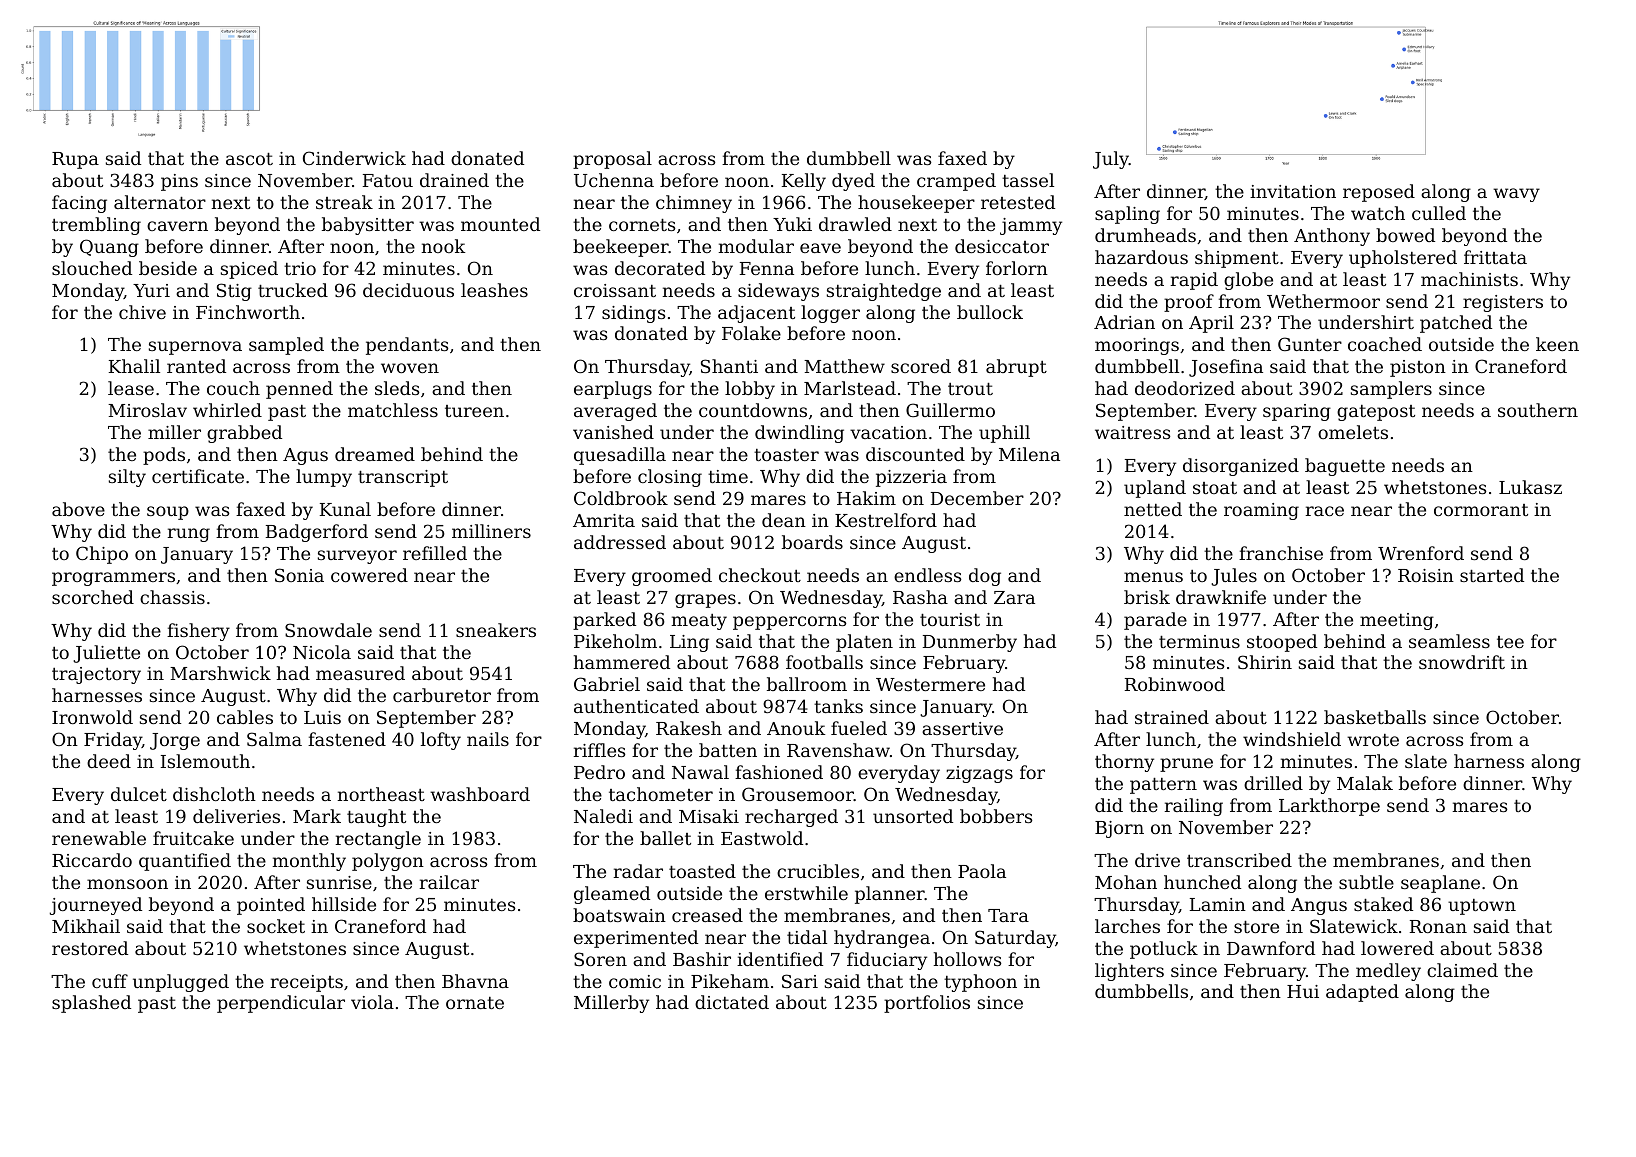 The height and width of the document is (1157, 1636). What do you see at coordinates (78, 509) in the document?
I see `above` at bounding box center [78, 509].
